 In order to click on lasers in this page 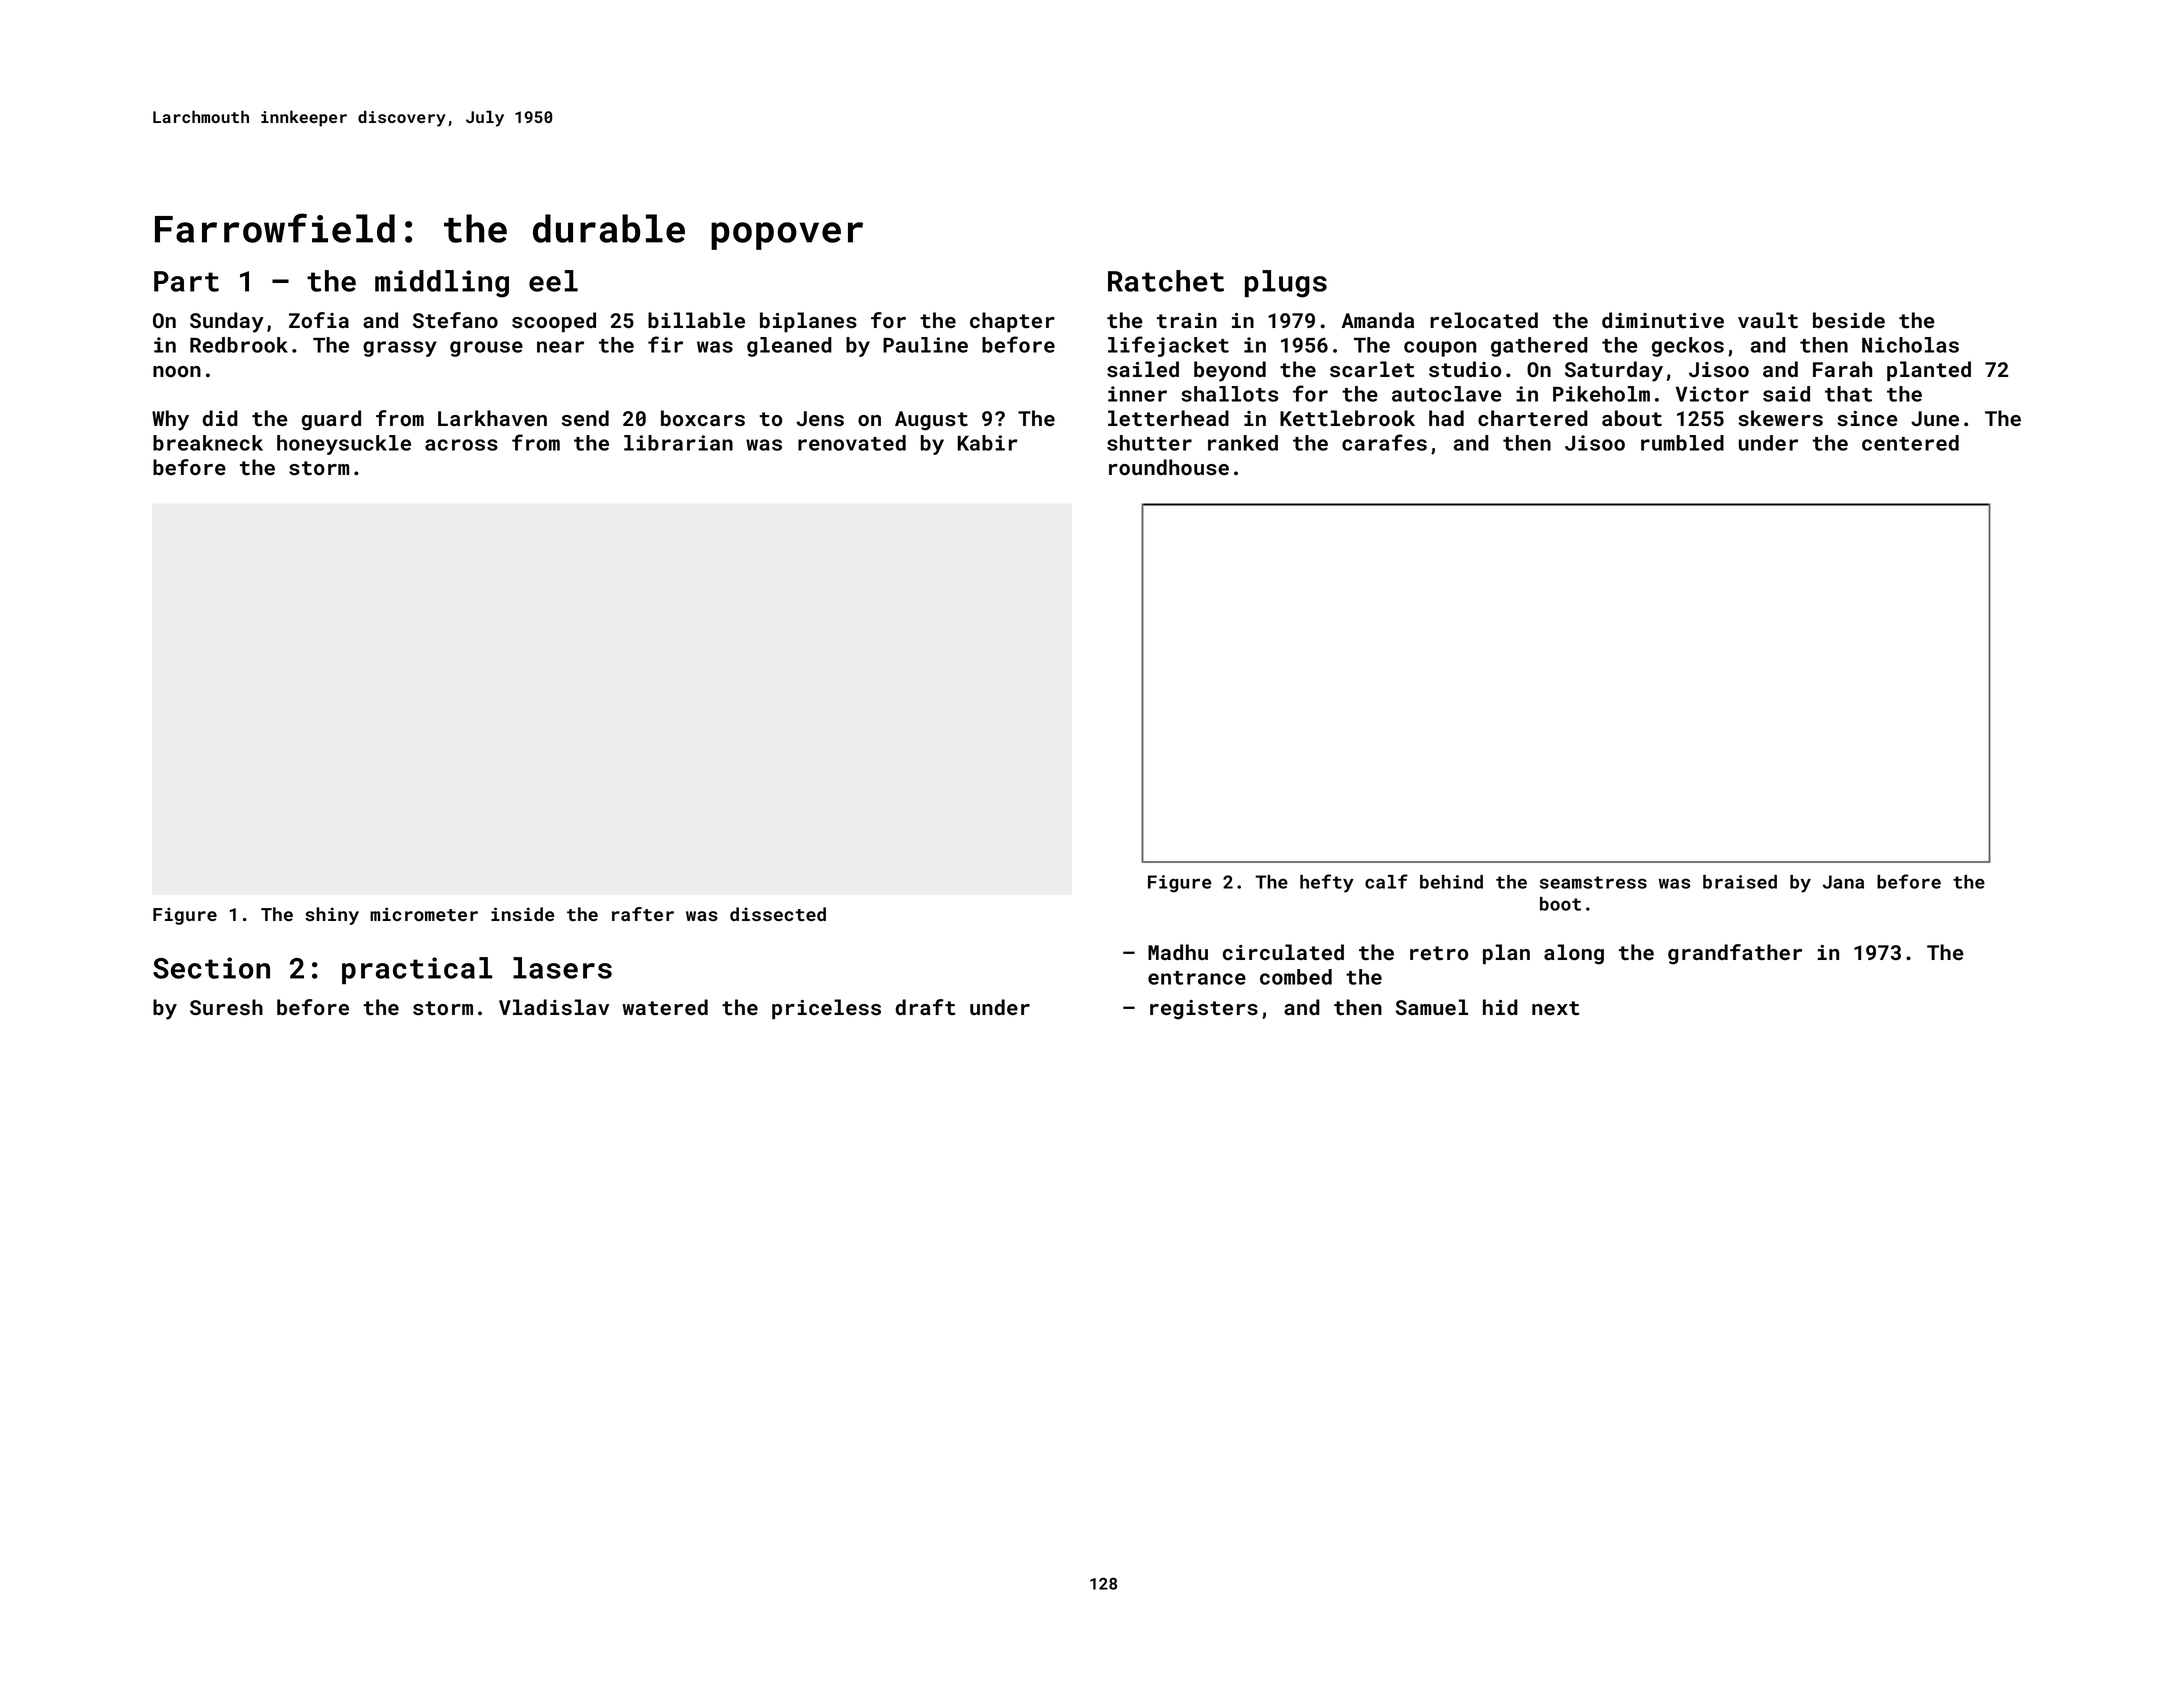, I will do `click(562, 968)`.
